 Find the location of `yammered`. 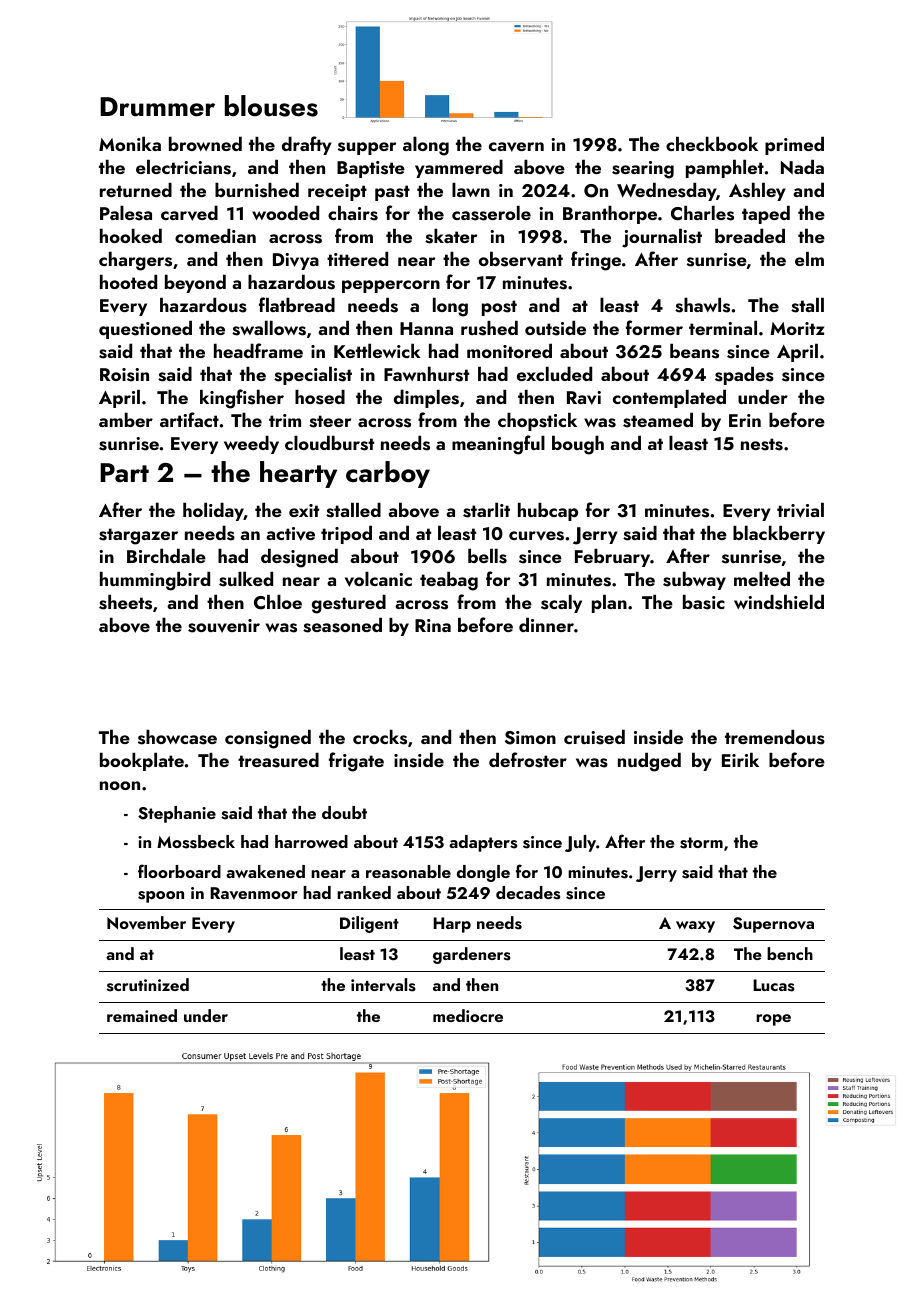

yammered is located at coordinates (459, 168).
